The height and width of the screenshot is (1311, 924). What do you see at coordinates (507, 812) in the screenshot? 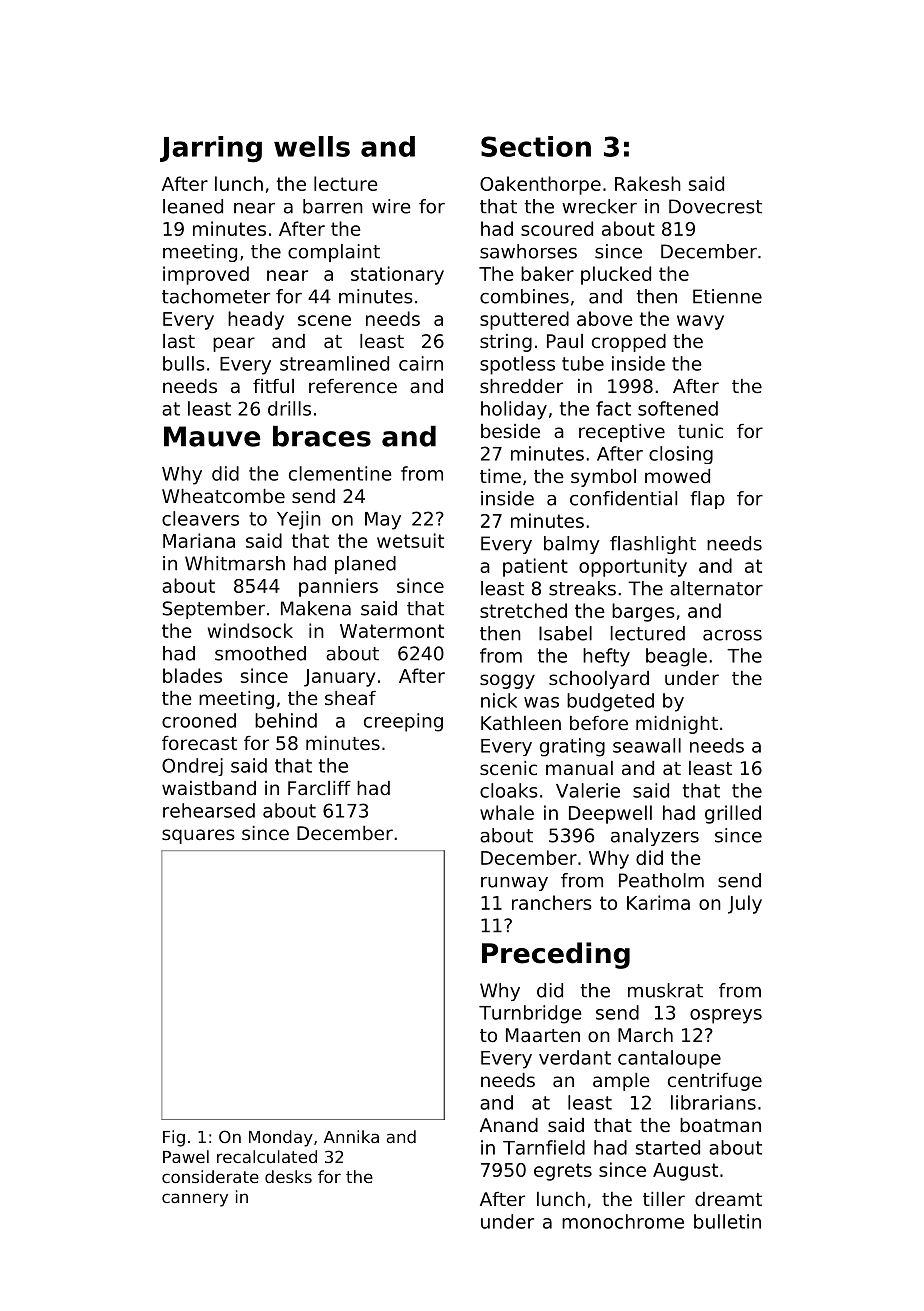
I see `whale` at bounding box center [507, 812].
